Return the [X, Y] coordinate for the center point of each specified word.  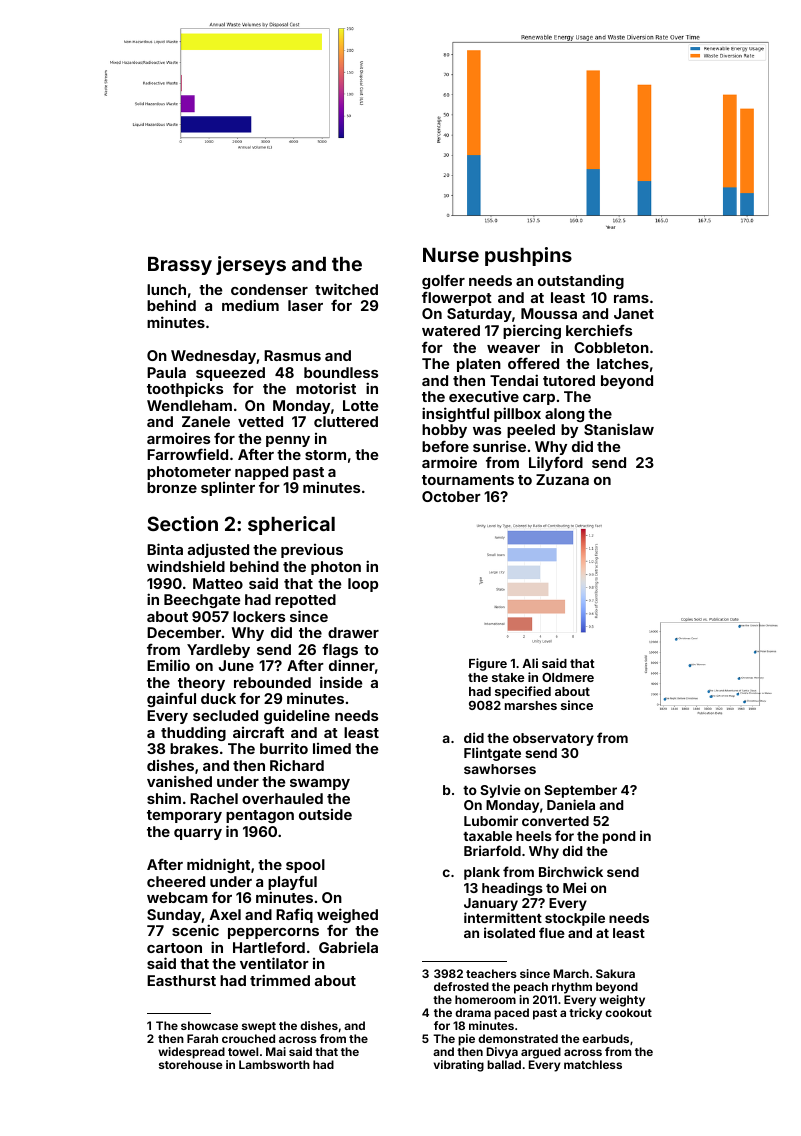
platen [479, 365]
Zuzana [562, 479]
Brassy [180, 266]
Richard [297, 765]
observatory [553, 739]
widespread [191, 1053]
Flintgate [492, 754]
